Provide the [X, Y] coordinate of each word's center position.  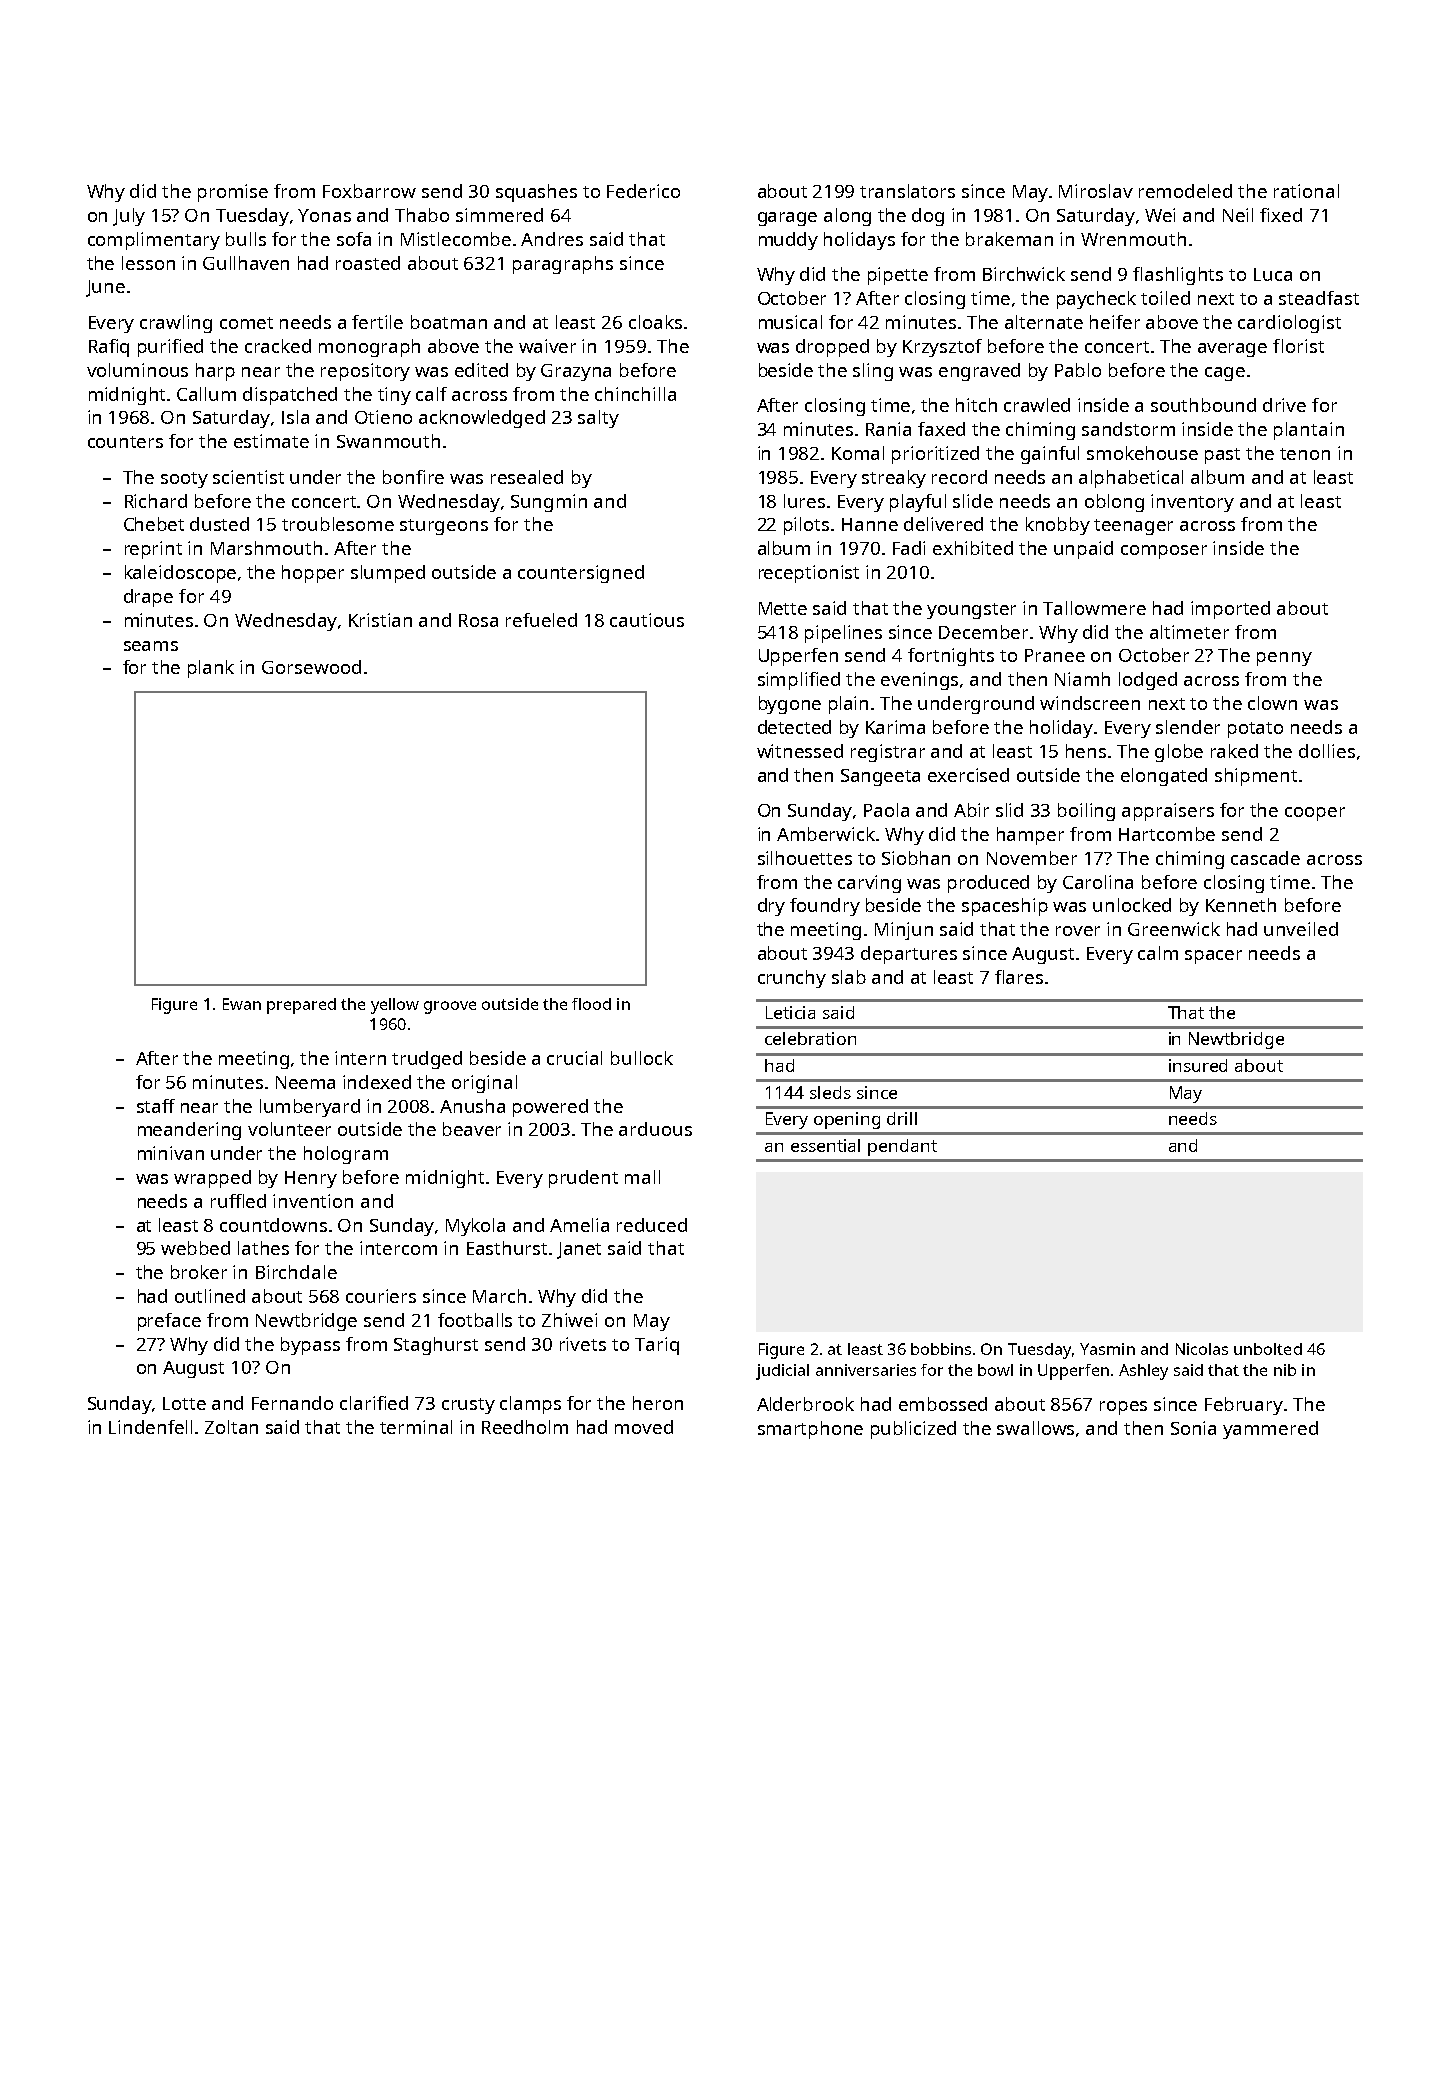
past [1222, 456]
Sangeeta [880, 777]
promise [233, 193]
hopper [313, 574]
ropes [1123, 1408]
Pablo [1078, 370]
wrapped [212, 1179]
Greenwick [1174, 929]
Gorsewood [311, 667]
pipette [898, 276]
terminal [416, 1427]
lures [804, 501]
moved [644, 1427]
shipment [1256, 777]
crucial [574, 1058]
